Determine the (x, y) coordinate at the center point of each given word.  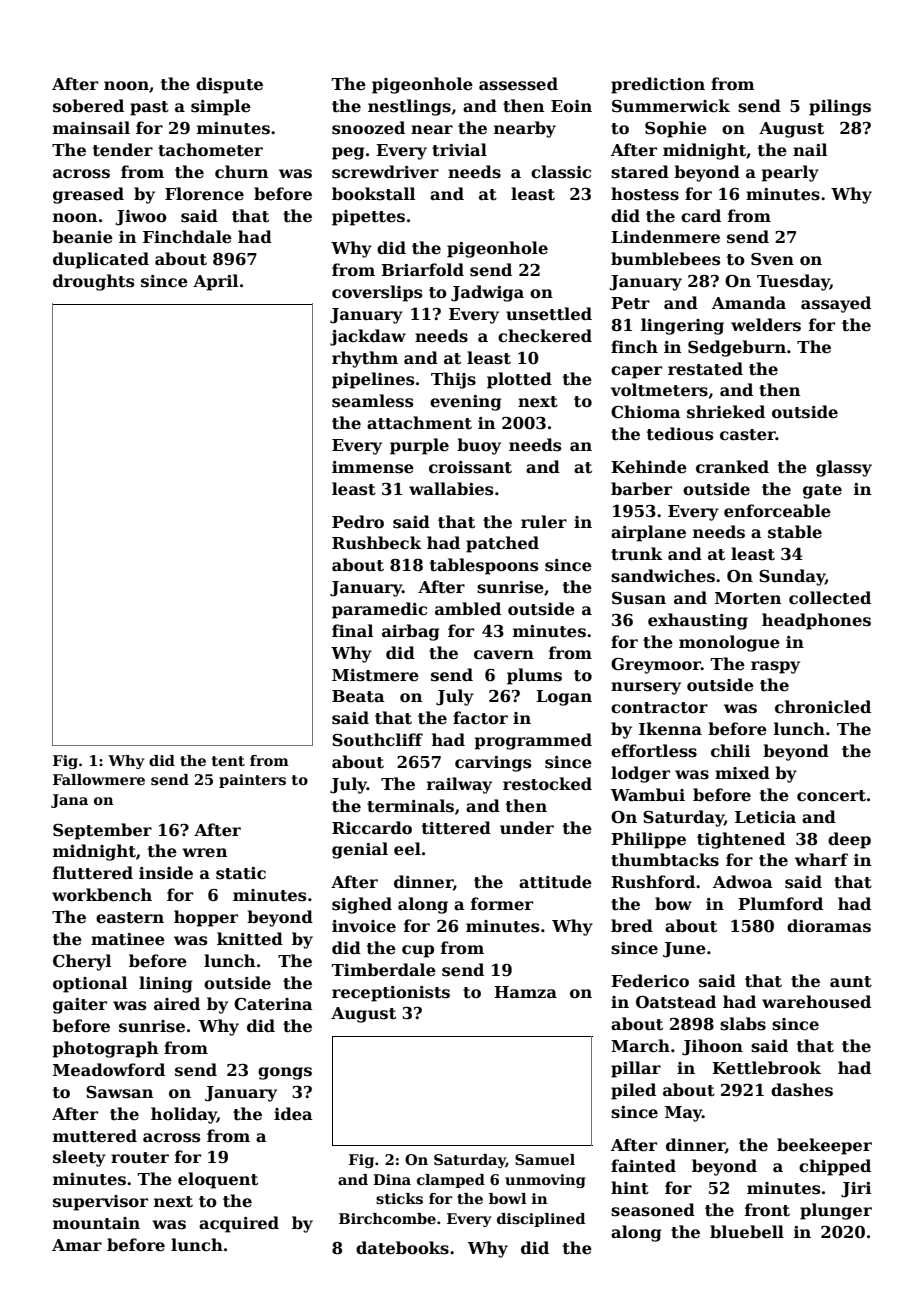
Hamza (525, 992)
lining (165, 984)
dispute (229, 85)
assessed (518, 84)
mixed (742, 773)
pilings (840, 107)
